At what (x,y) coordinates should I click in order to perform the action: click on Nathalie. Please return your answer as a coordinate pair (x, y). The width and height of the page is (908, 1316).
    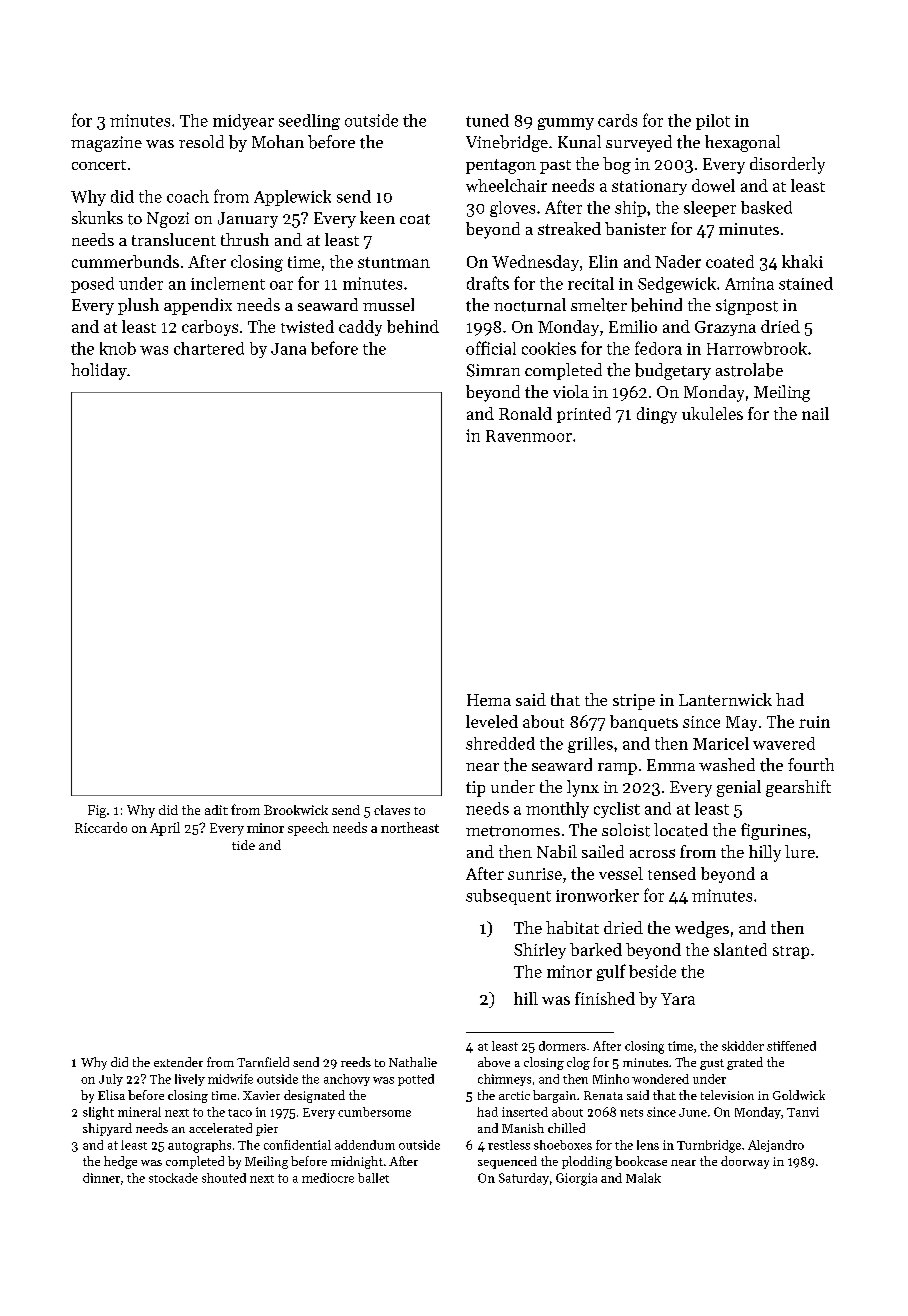
    Looking at the image, I should click on (413, 1062).
